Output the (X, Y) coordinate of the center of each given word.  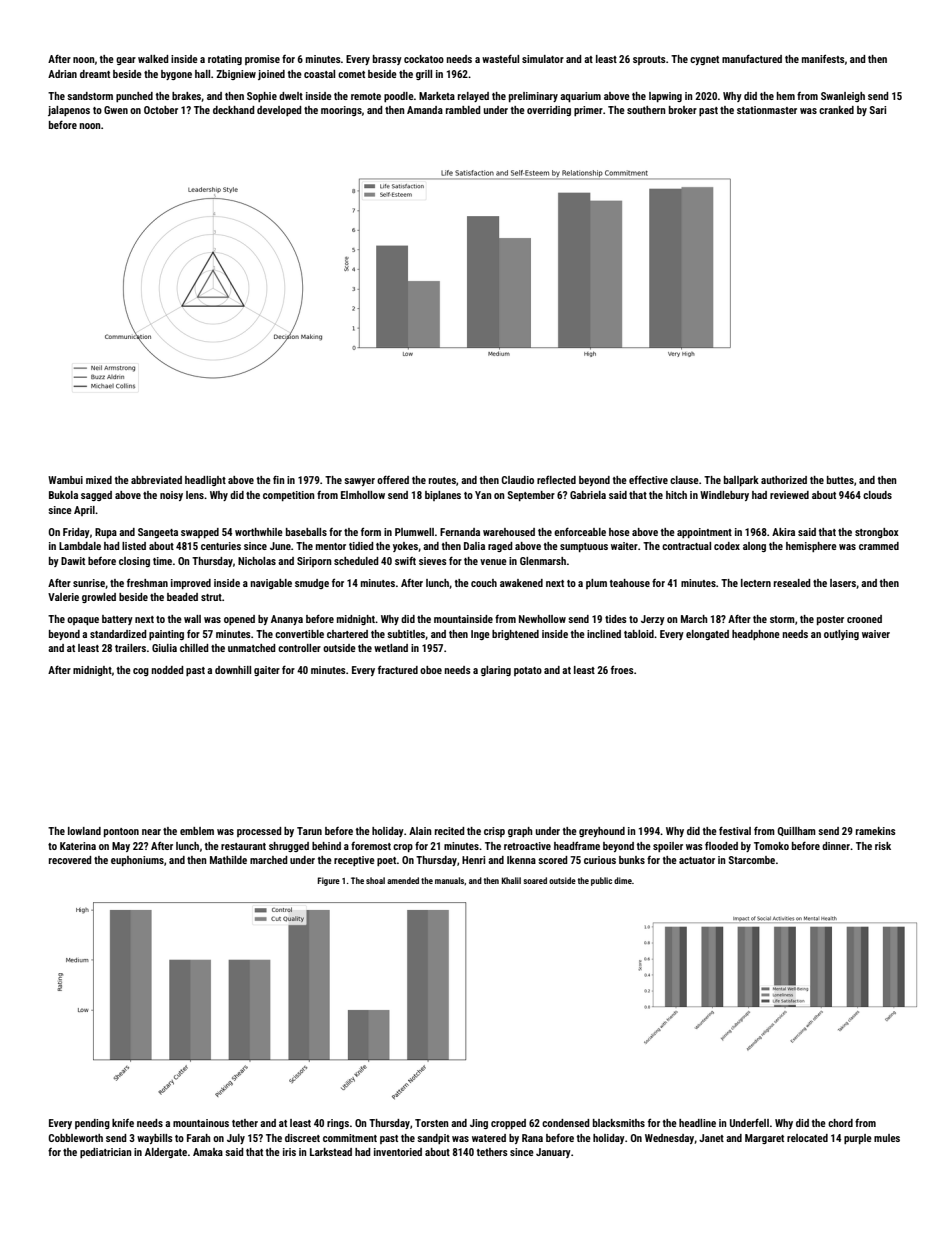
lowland (84, 831)
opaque (83, 621)
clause (684, 480)
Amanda (425, 110)
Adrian (62, 74)
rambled (463, 110)
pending (92, 1124)
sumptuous (584, 547)
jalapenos (69, 111)
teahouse (630, 583)
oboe (431, 670)
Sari (878, 110)
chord (840, 1123)
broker (683, 110)
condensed (566, 1123)
